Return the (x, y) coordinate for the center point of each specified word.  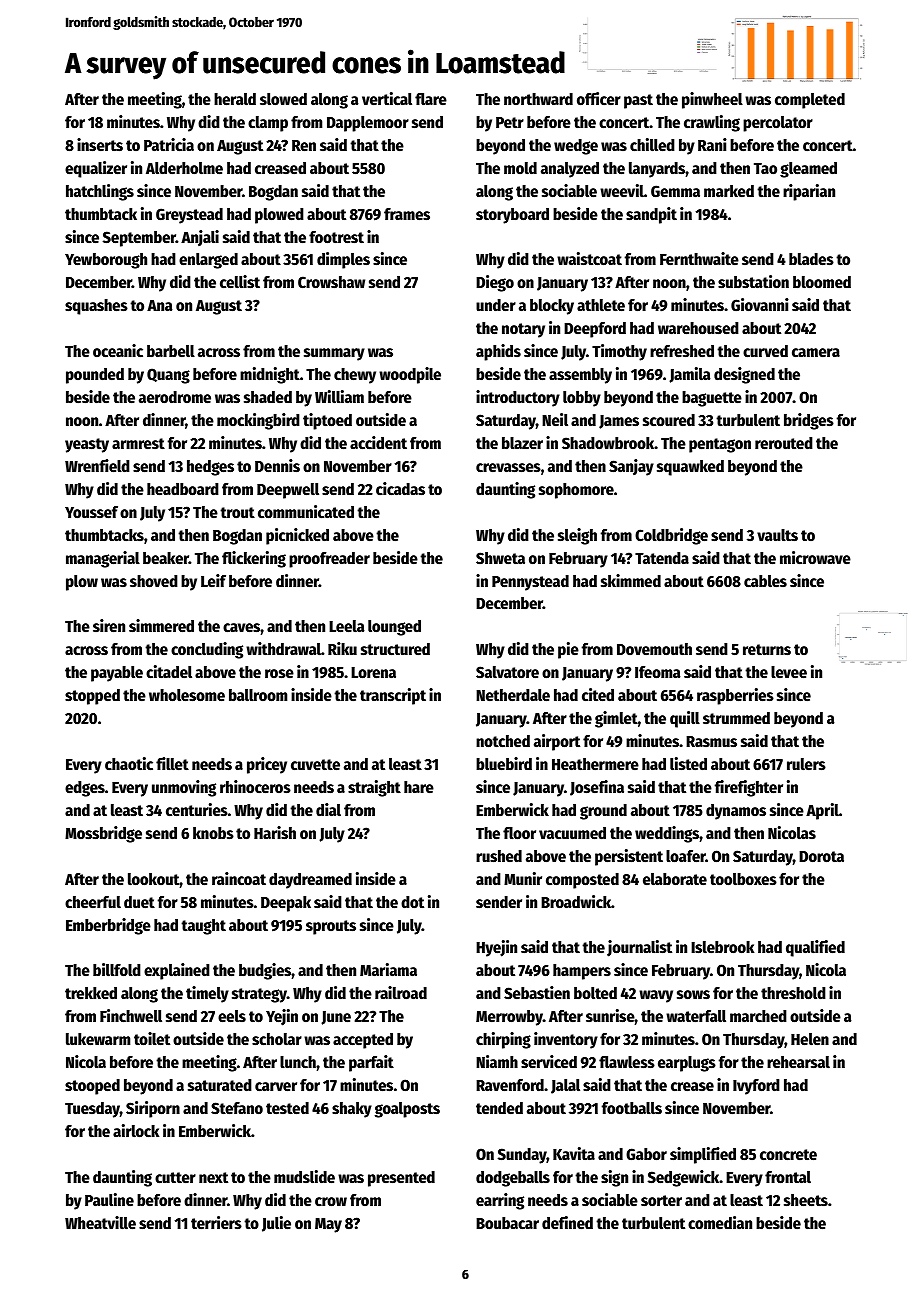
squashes (96, 307)
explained (177, 971)
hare (419, 787)
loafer (686, 856)
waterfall (696, 1016)
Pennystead (530, 583)
